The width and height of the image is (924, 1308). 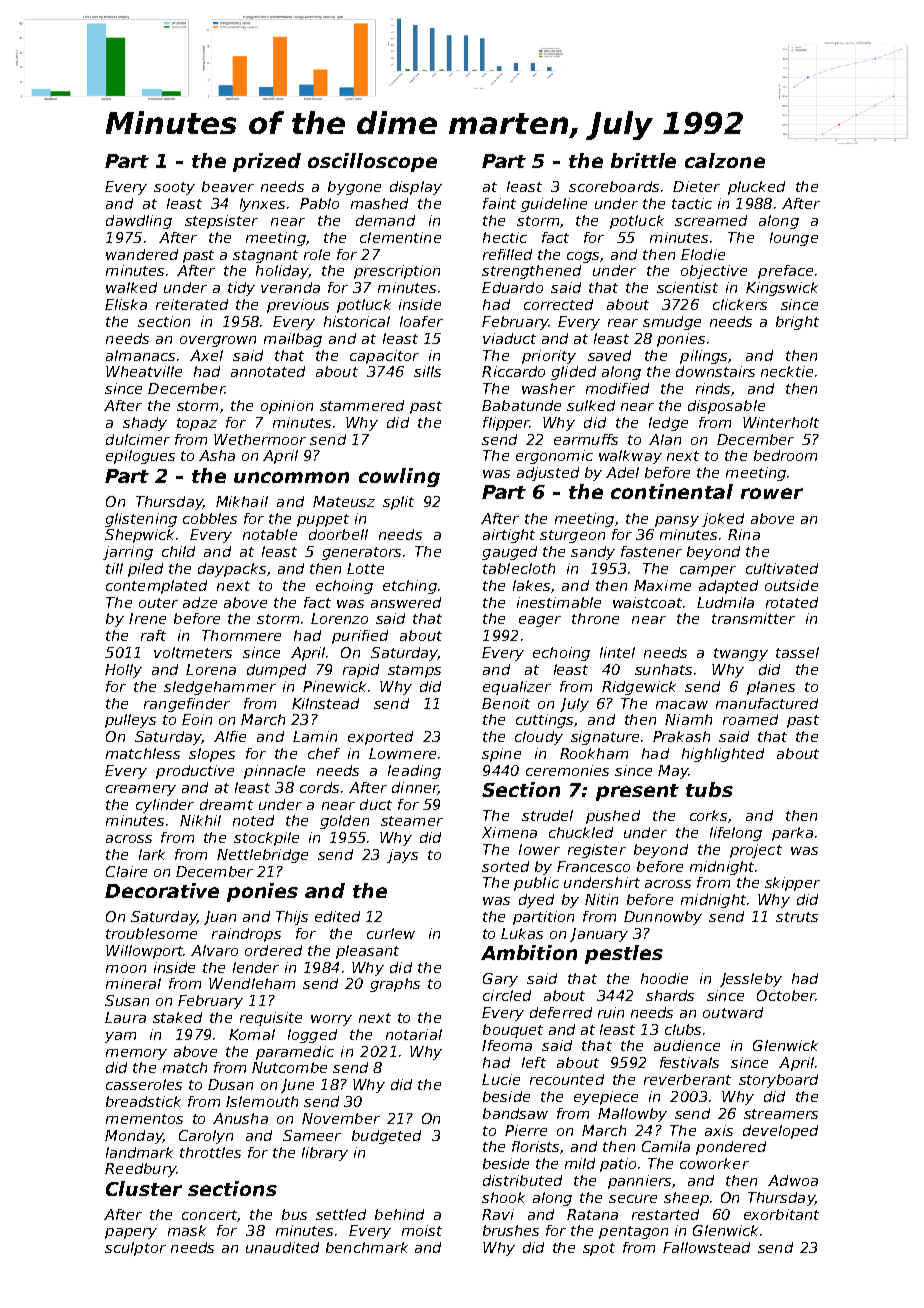 What do you see at coordinates (292, 918) in the image?
I see `Thijs` at bounding box center [292, 918].
